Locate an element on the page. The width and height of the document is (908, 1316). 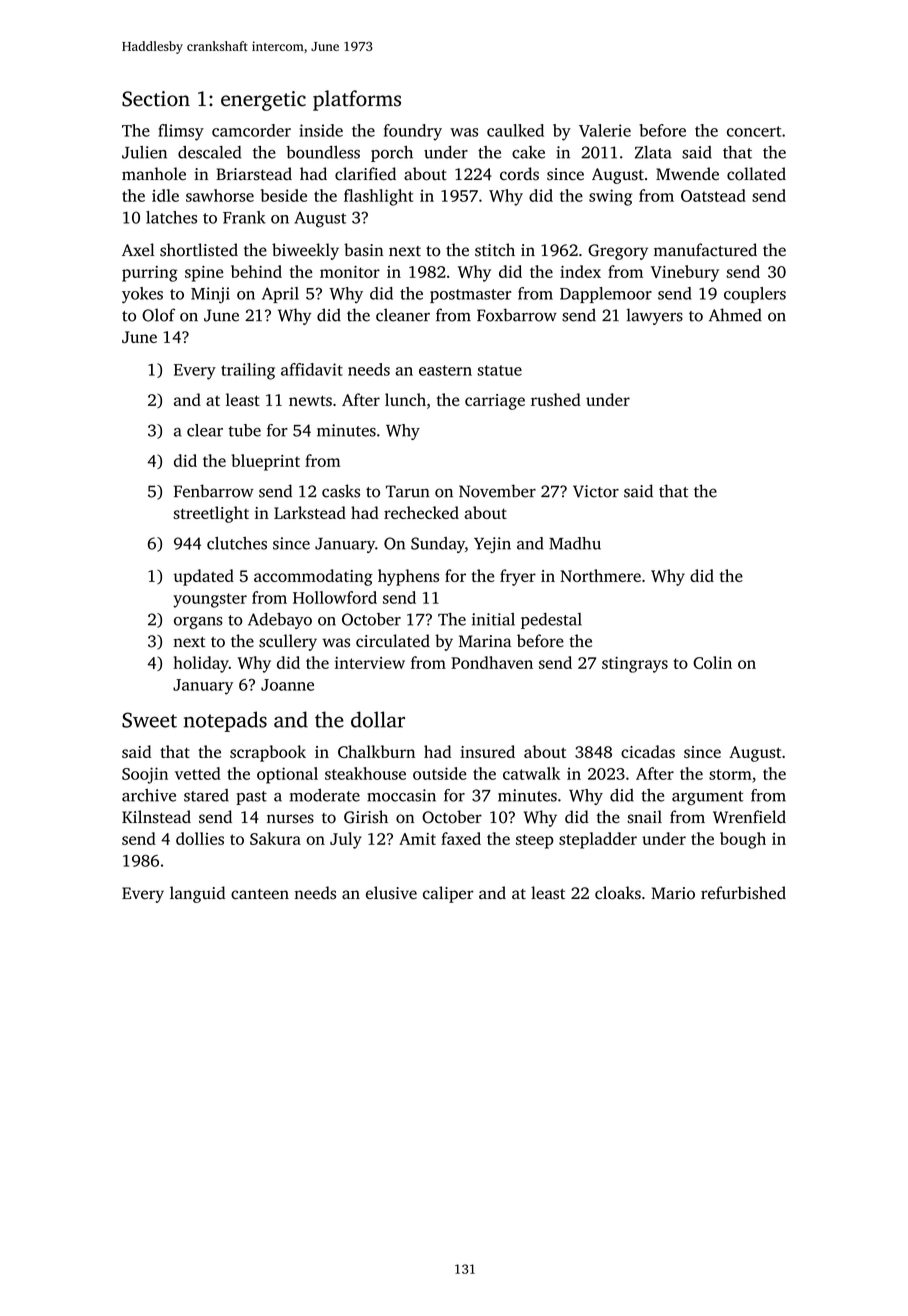
carriage is located at coordinates (495, 402).
